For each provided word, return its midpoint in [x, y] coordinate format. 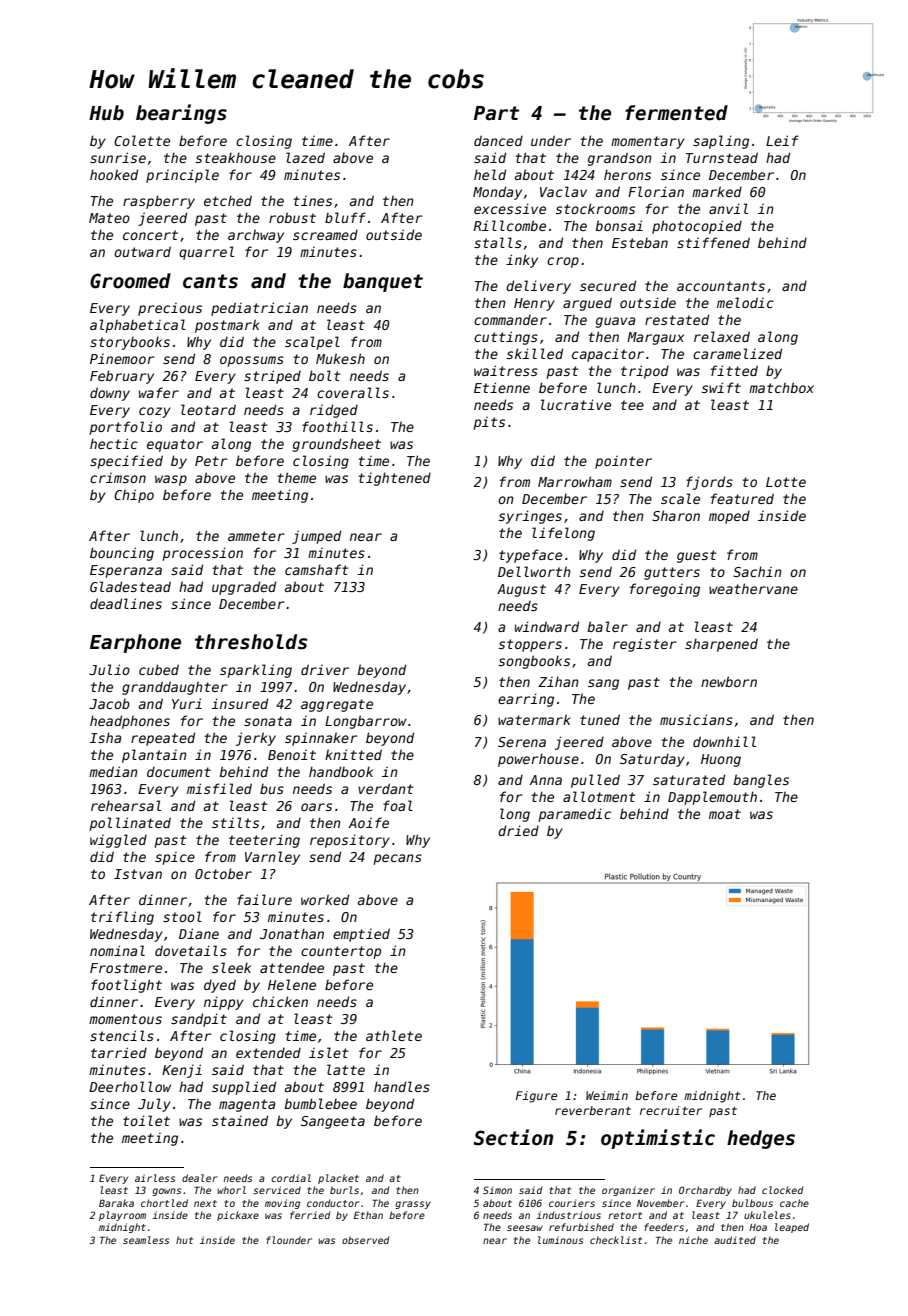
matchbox [781, 387]
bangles [761, 781]
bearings [181, 114]
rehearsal [126, 805]
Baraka [116, 1203]
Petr [211, 461]
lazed [305, 157]
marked [717, 191]
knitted [353, 754]
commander [510, 320]
